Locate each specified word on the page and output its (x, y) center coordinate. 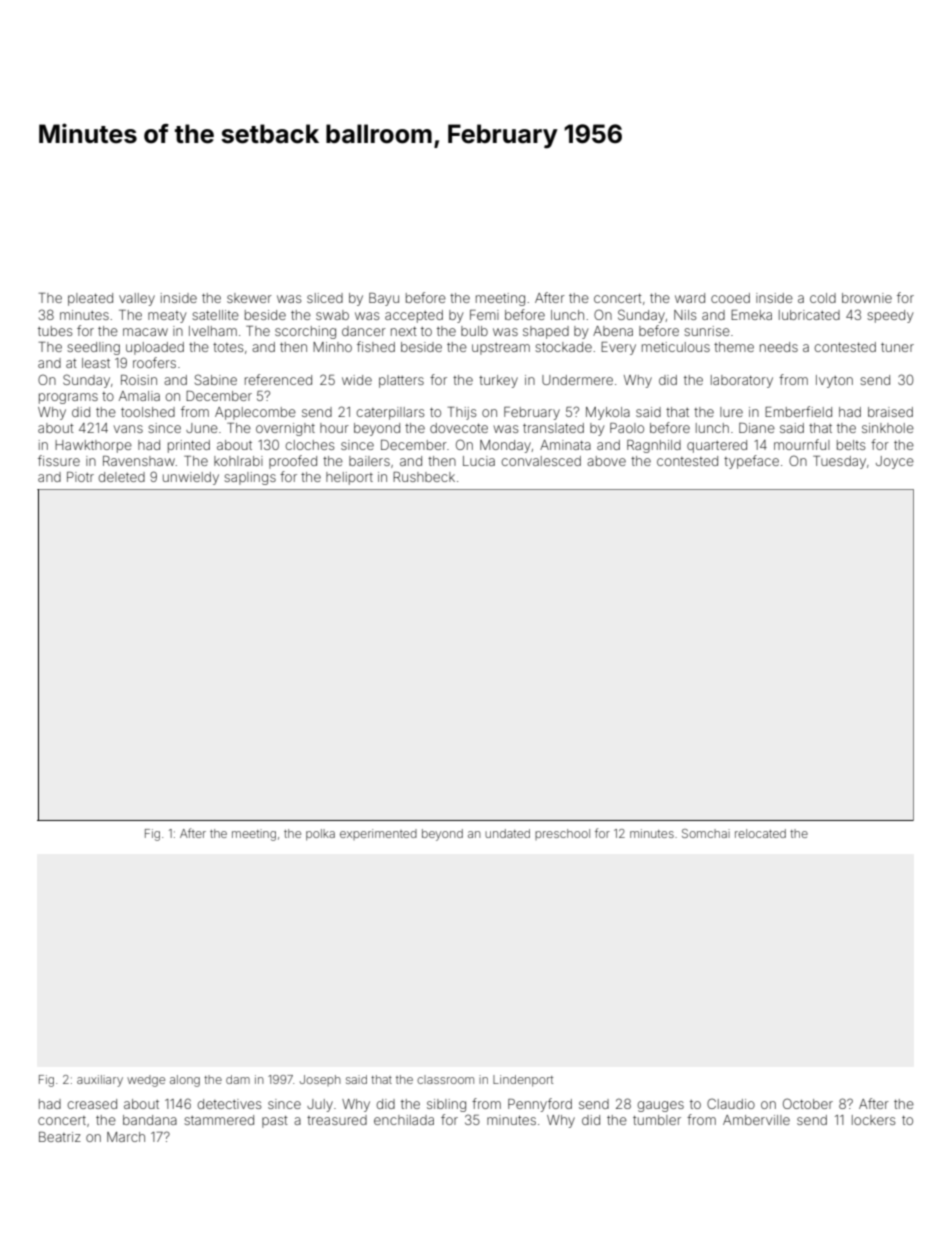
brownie (867, 298)
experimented (378, 834)
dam (238, 1079)
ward (690, 298)
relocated (760, 833)
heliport (349, 478)
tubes (55, 331)
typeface (751, 462)
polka (320, 835)
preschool (562, 834)
